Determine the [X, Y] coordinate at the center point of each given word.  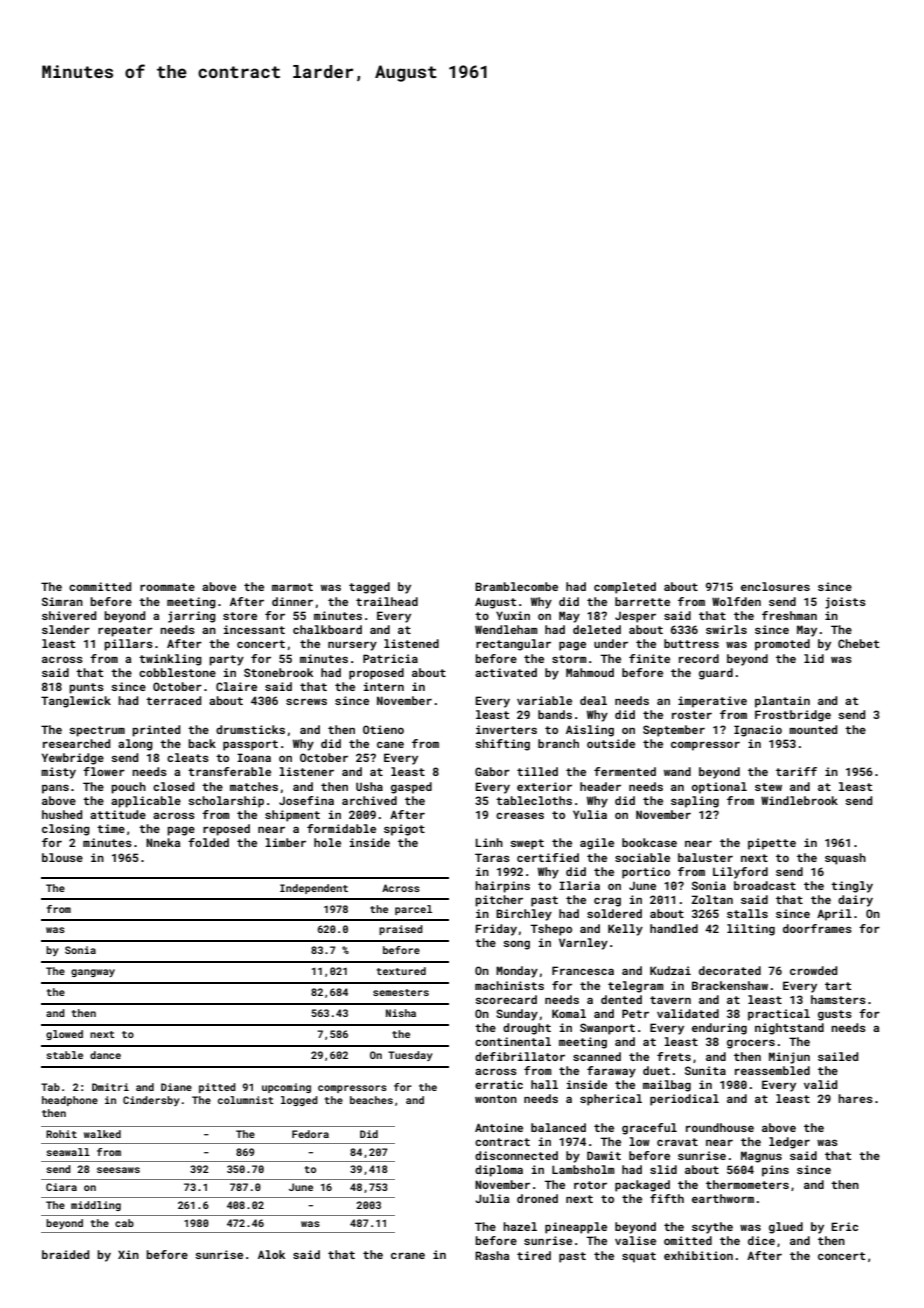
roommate [167, 587]
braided [65, 1254]
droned [537, 1198]
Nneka [163, 842]
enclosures [775, 586]
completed [625, 588]
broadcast [765, 885]
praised [401, 930]
